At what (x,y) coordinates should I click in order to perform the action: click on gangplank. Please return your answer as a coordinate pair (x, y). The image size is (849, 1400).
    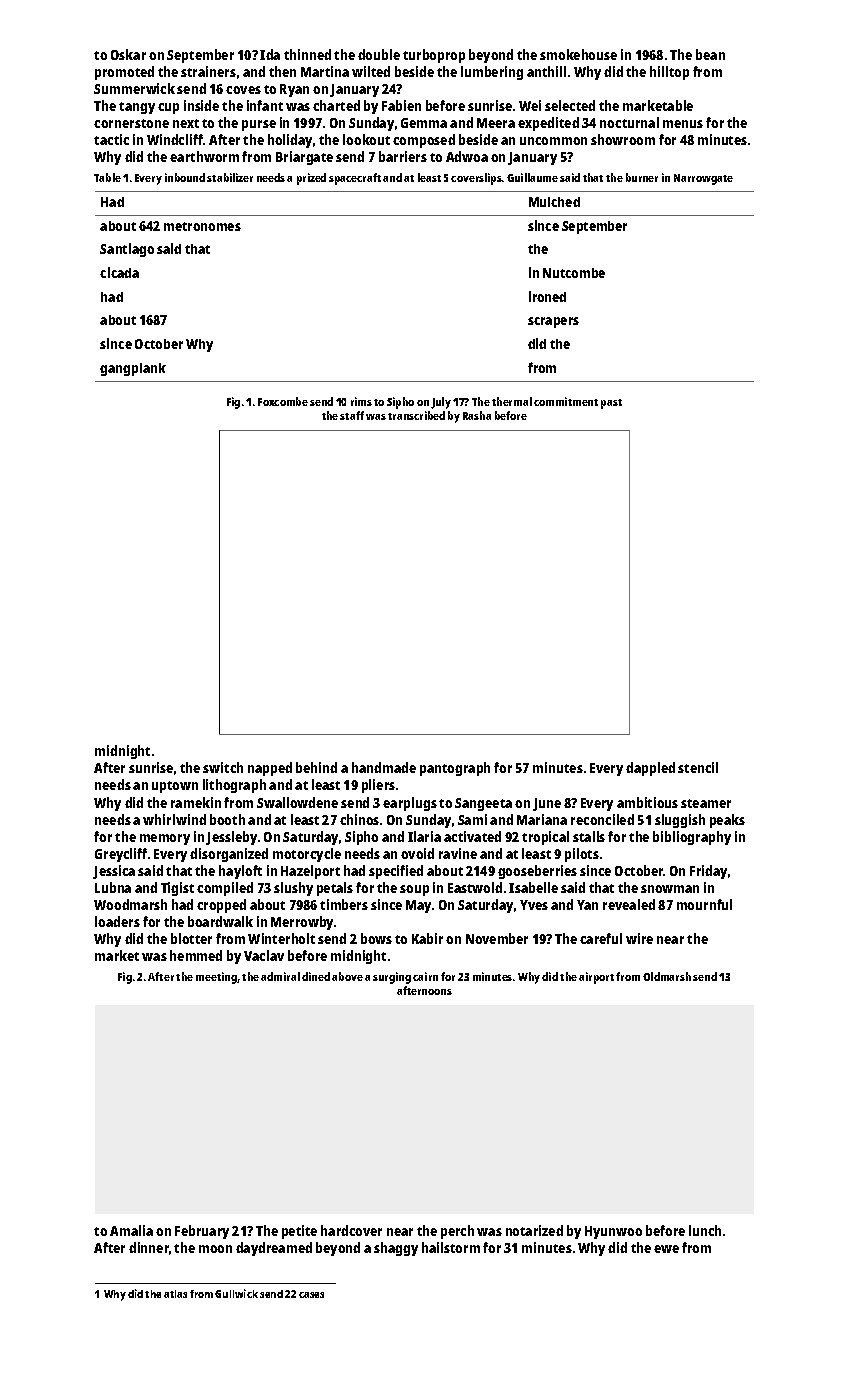
    Looking at the image, I should click on (133, 369).
